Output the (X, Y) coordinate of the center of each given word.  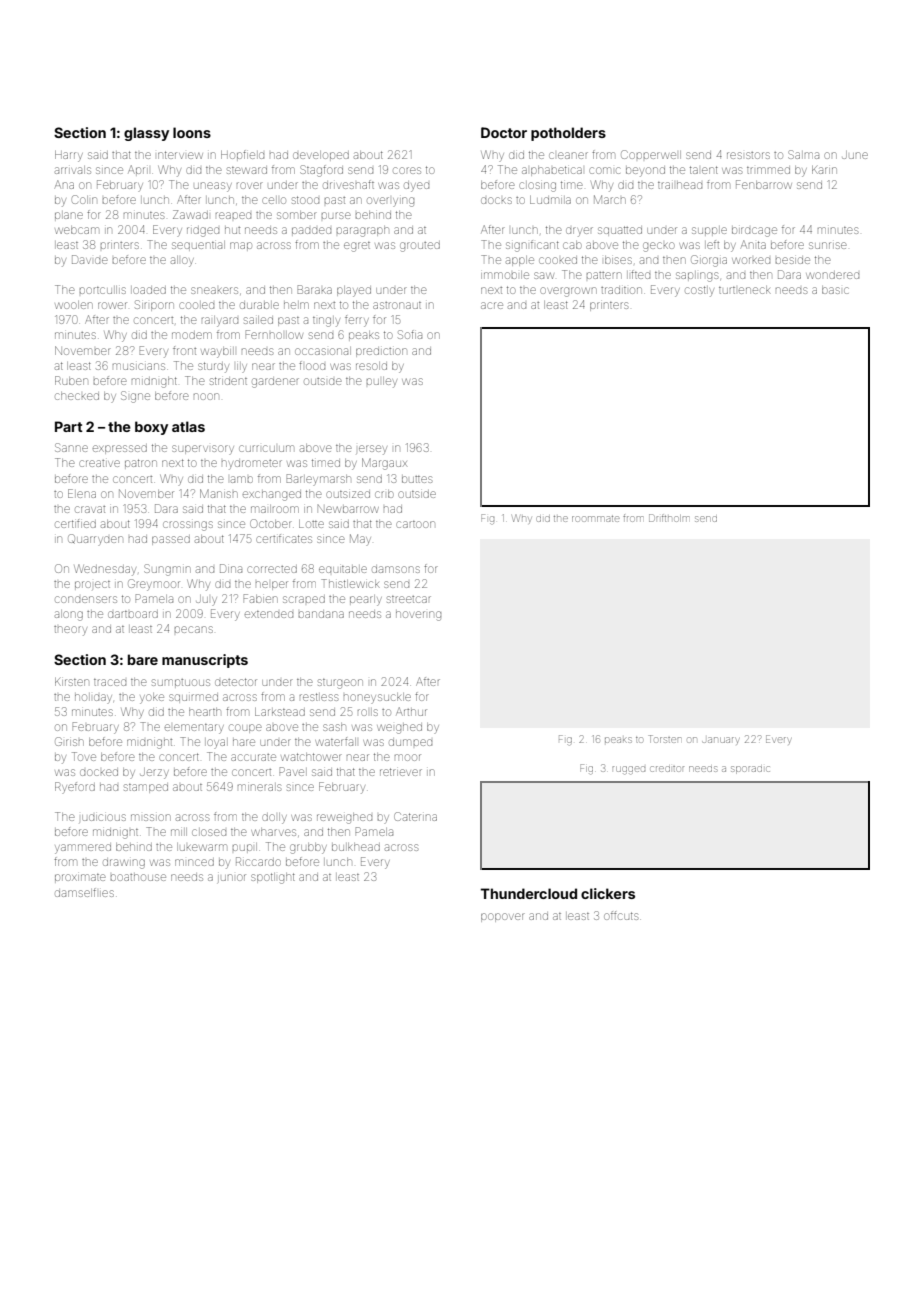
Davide (90, 259)
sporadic (750, 770)
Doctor (504, 132)
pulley (382, 382)
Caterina (415, 816)
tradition (621, 290)
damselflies (84, 892)
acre (492, 305)
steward (247, 170)
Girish (69, 741)
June (855, 155)
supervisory (203, 450)
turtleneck (745, 290)
